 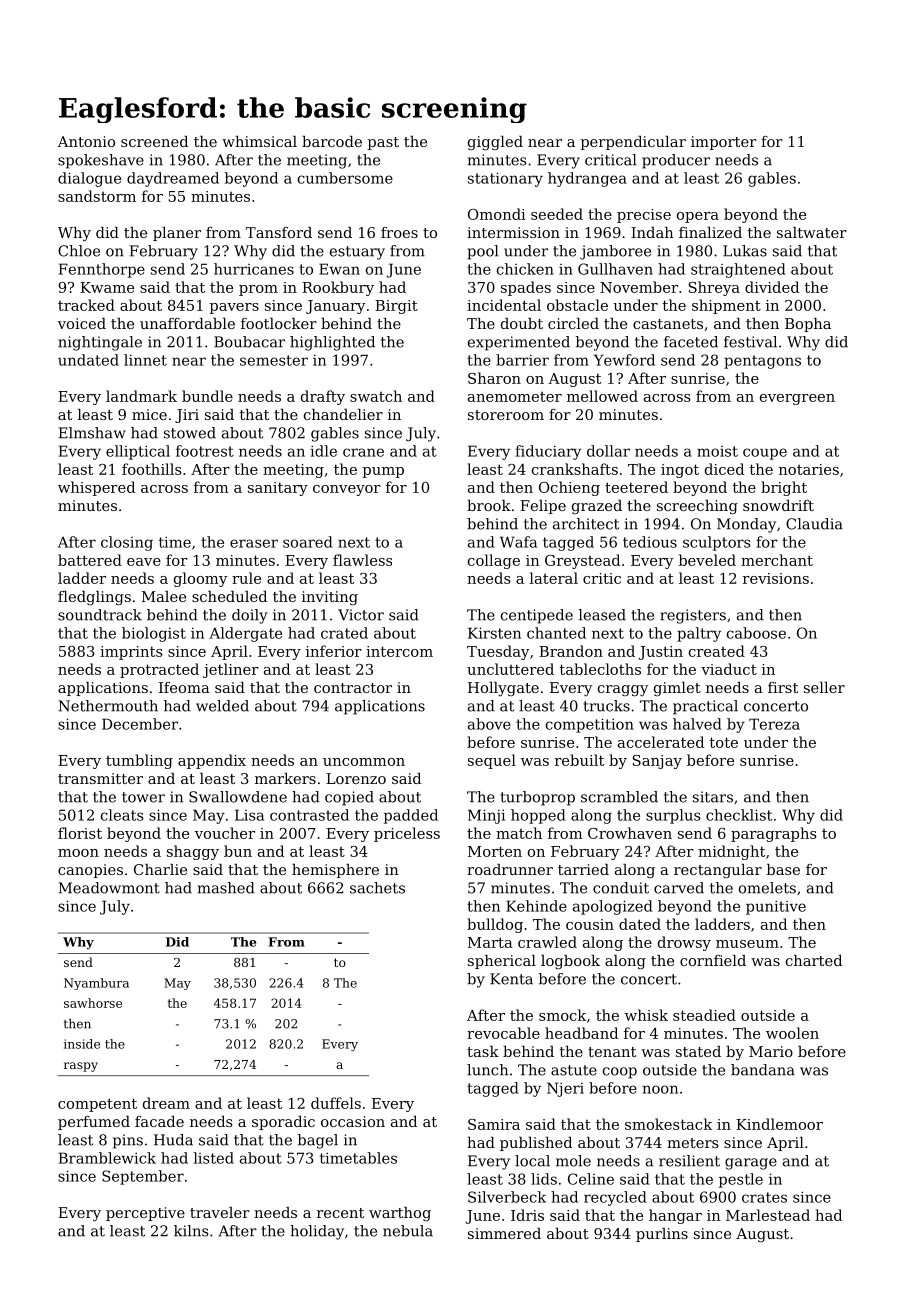 I want to click on Huda, so click(x=173, y=1140).
